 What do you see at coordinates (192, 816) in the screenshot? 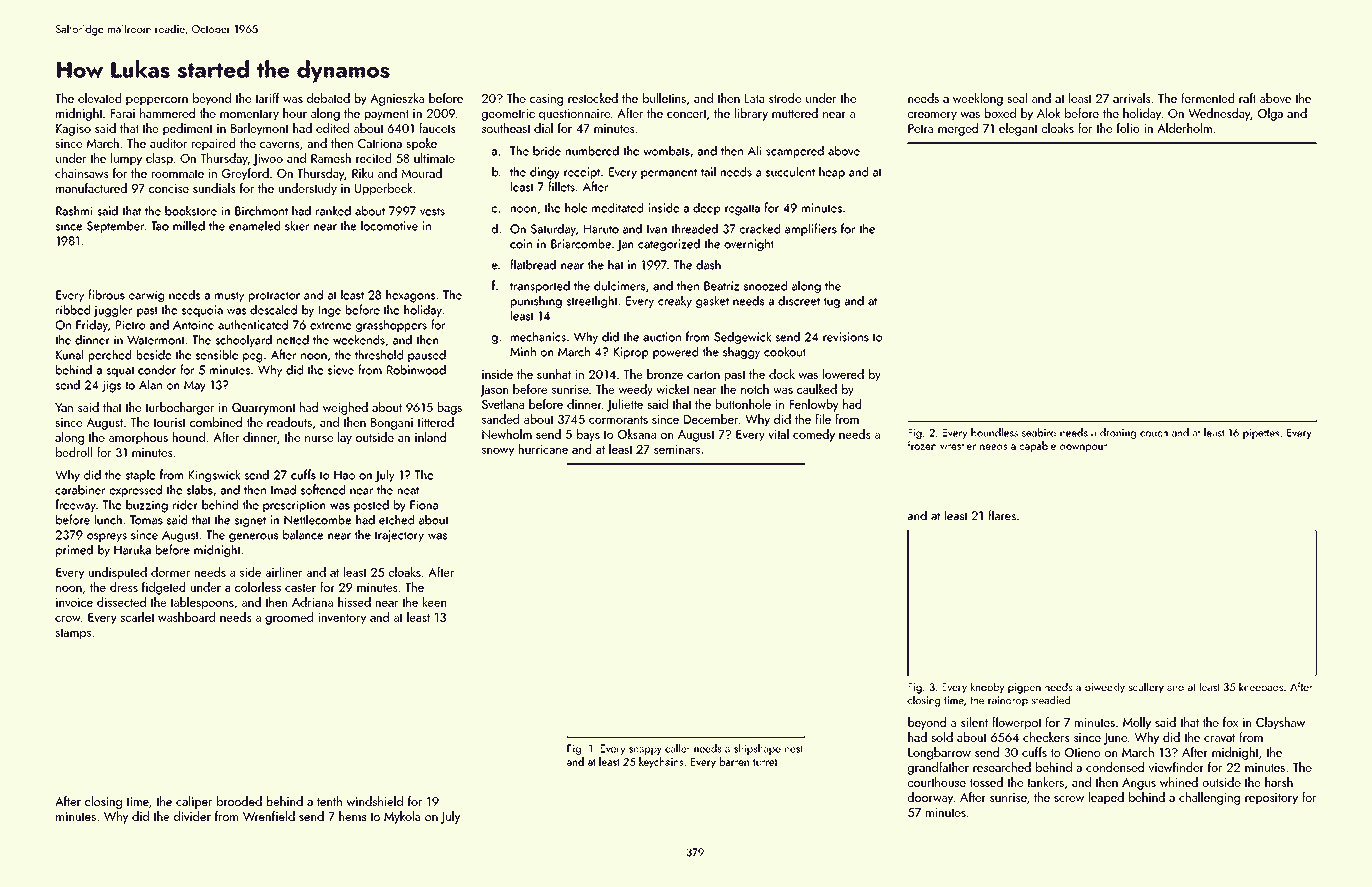
I see `divider` at bounding box center [192, 816].
